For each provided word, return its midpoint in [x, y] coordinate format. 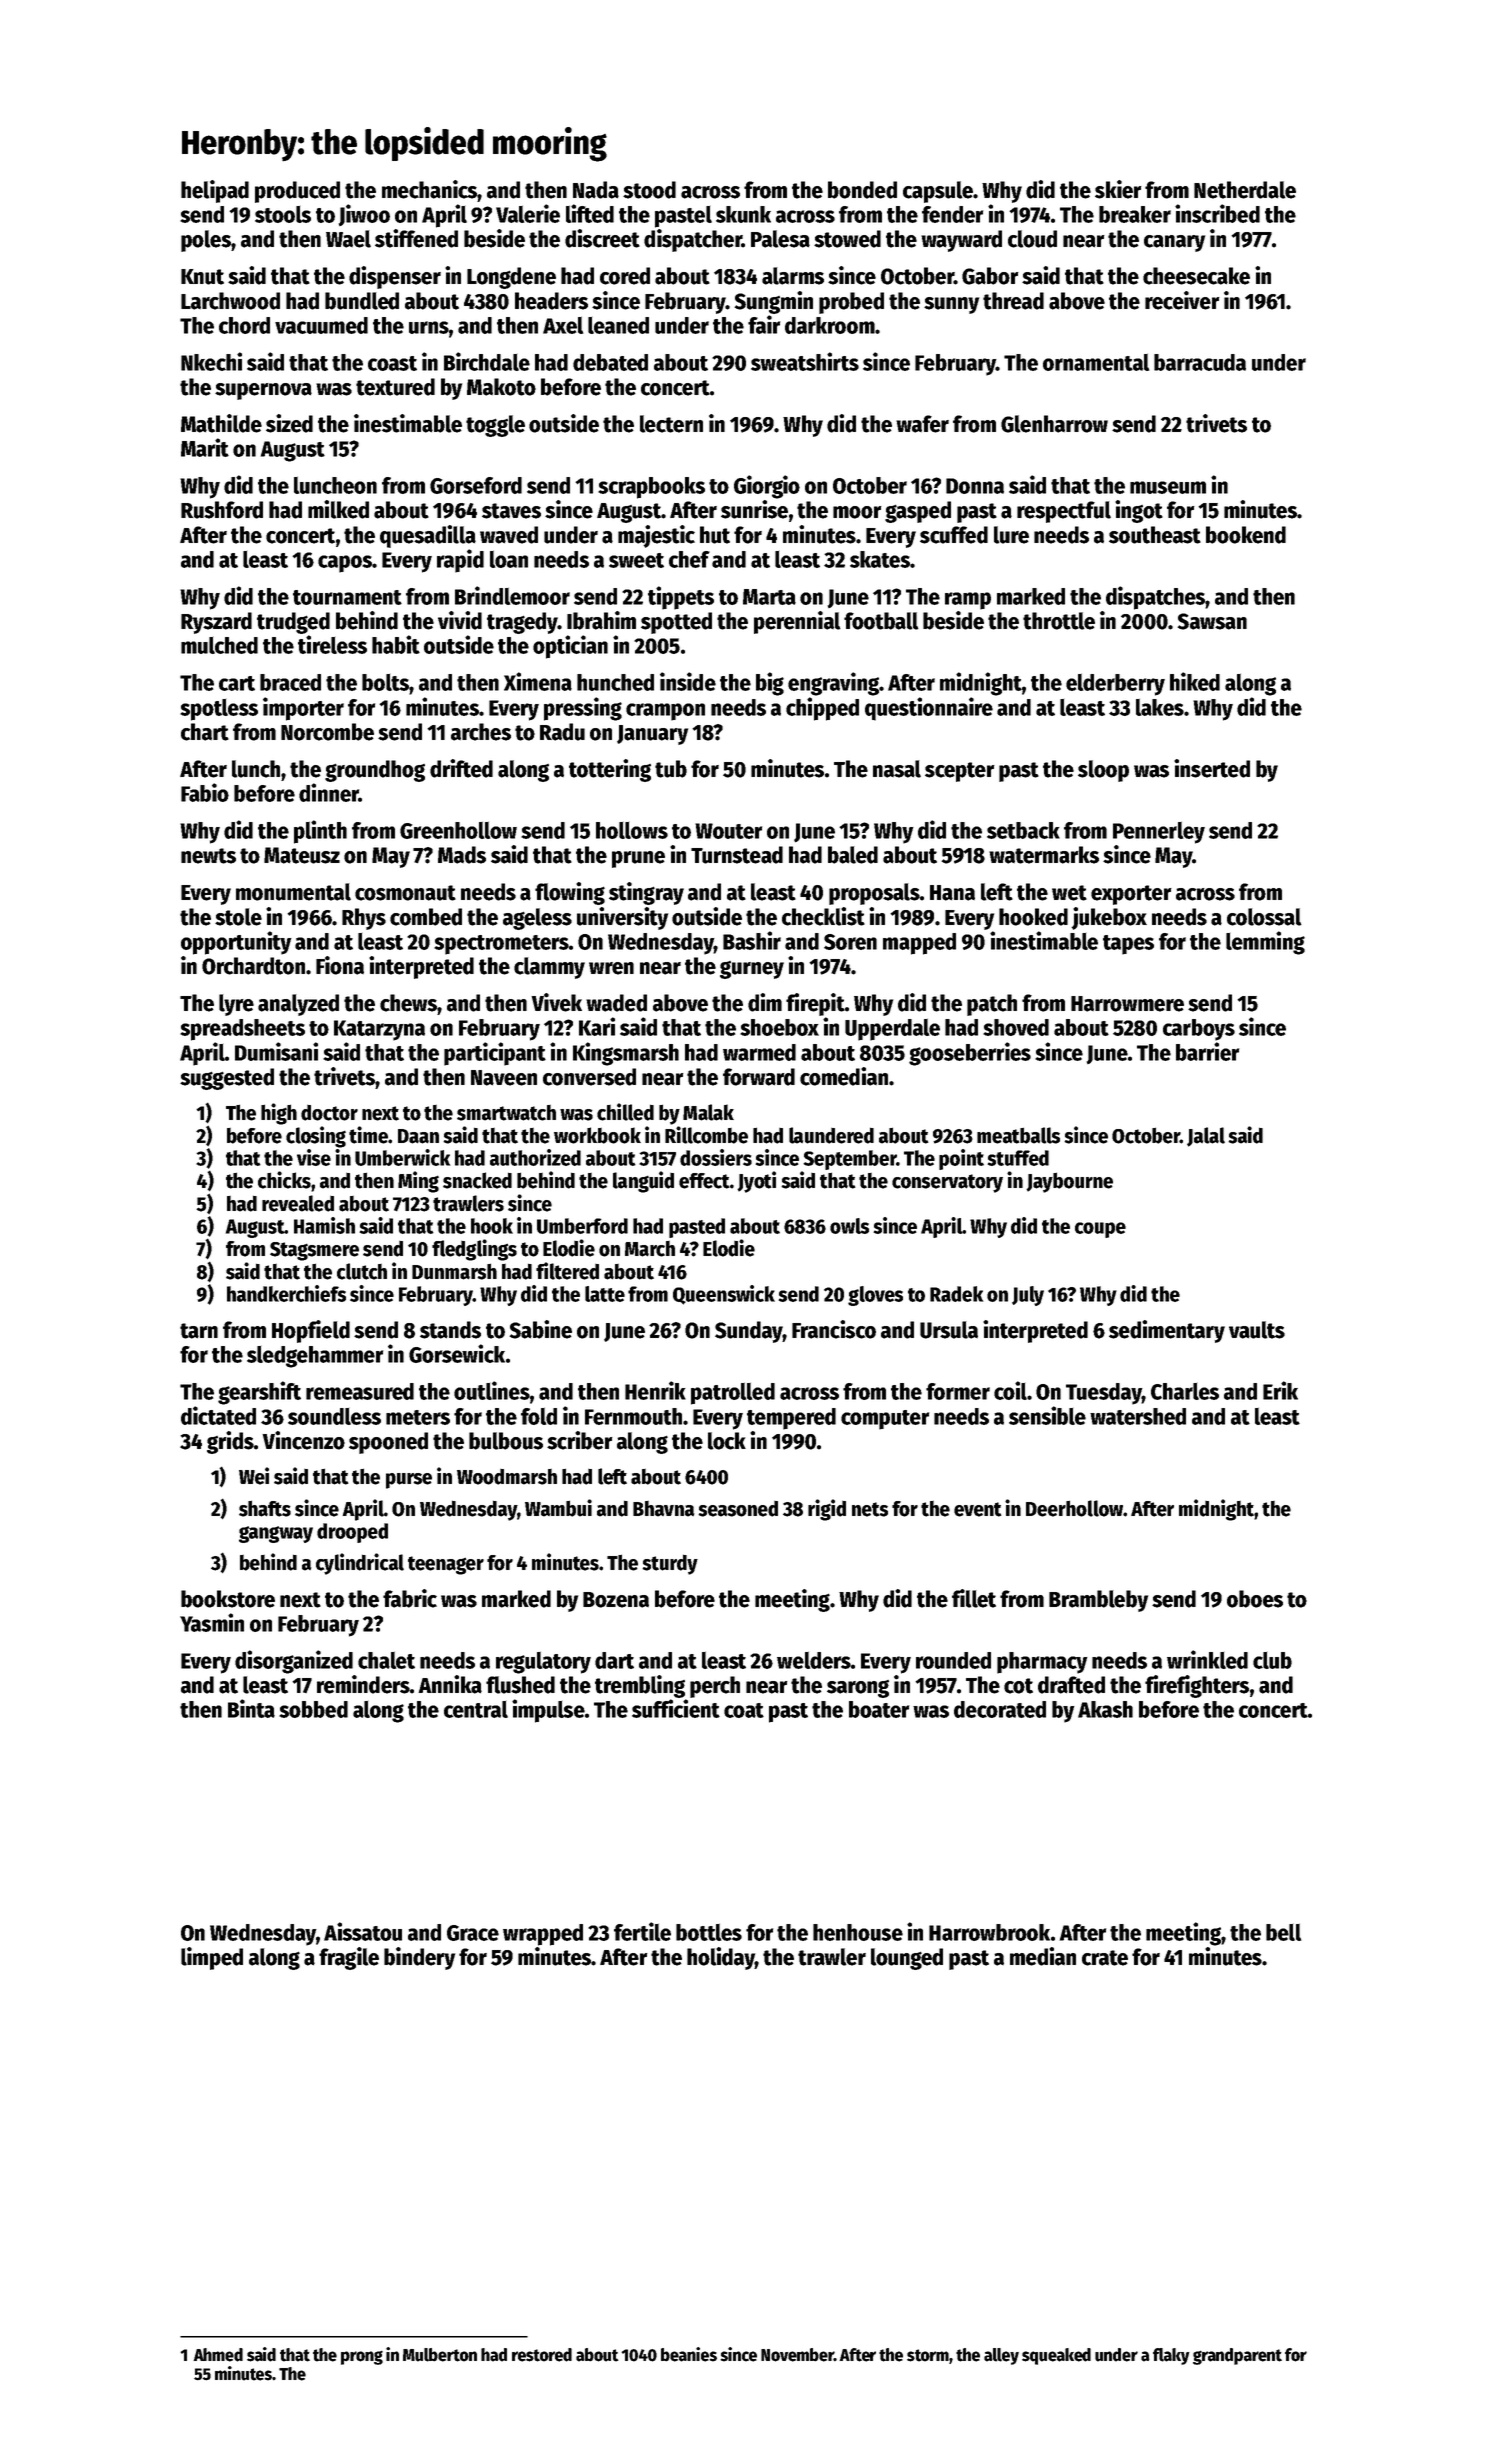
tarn [199, 1331]
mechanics [430, 189]
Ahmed [218, 2355]
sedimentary [1167, 1331]
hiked [1195, 681]
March [650, 1249]
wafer [922, 424]
